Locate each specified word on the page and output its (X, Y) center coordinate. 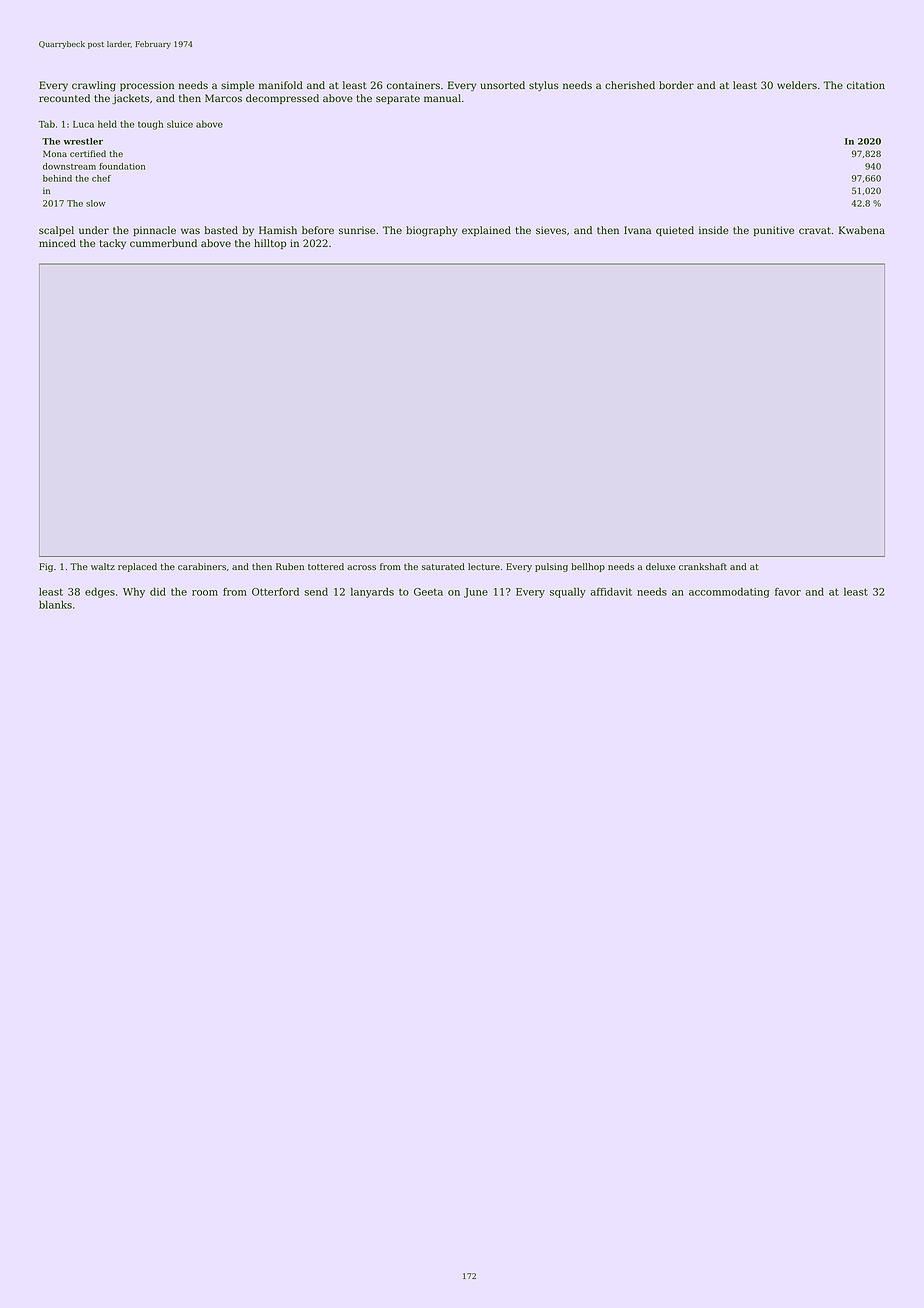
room (205, 593)
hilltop (270, 244)
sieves (551, 230)
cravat (815, 230)
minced (57, 243)
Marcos (223, 98)
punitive (774, 231)
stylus (544, 86)
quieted (675, 231)
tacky (113, 244)
